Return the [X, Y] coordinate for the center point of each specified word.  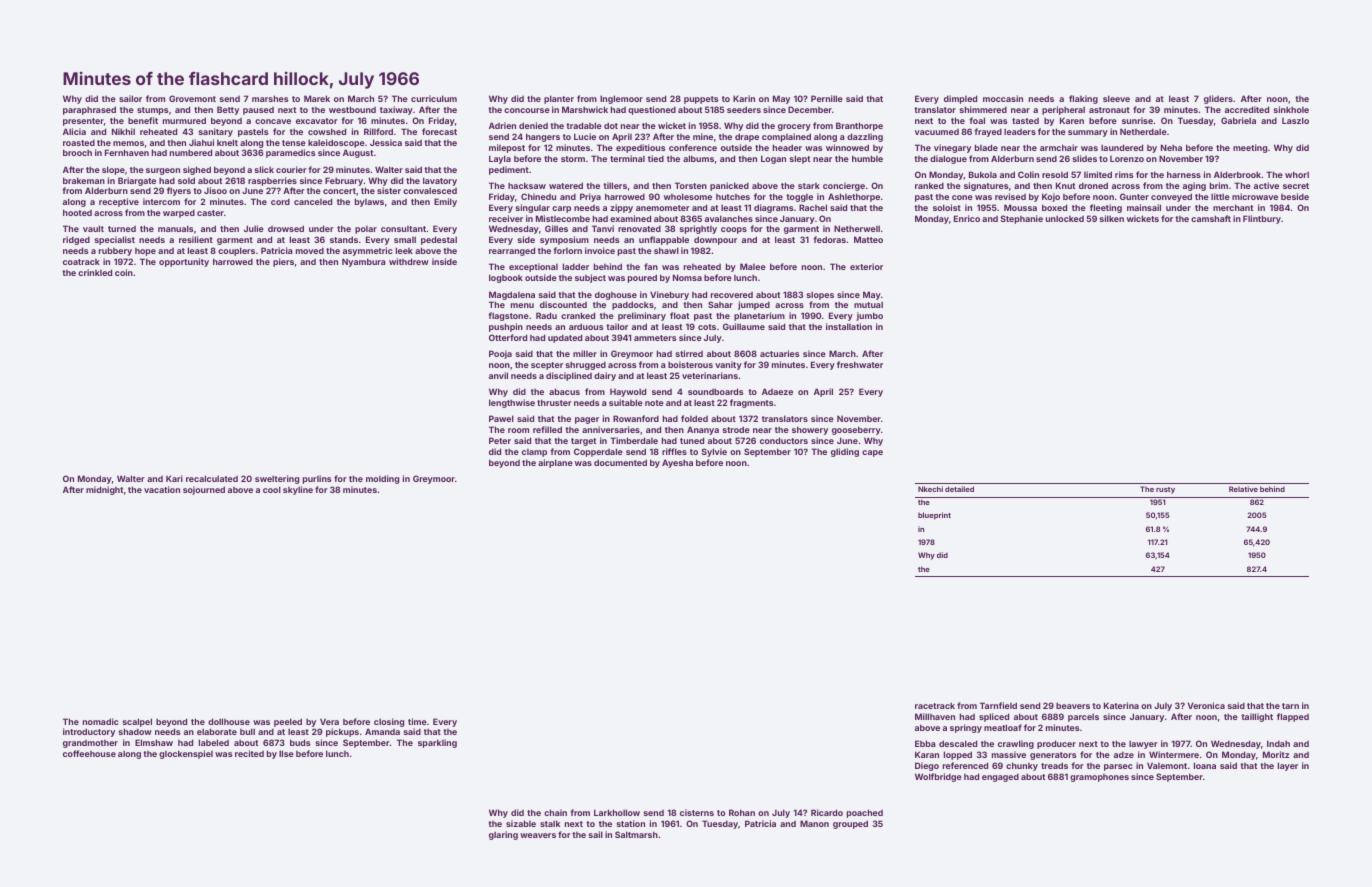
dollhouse [229, 721]
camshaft [1211, 218]
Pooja [500, 354]
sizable [521, 823]
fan [651, 266]
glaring [503, 835]
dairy [605, 376]
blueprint [934, 516]
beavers [1073, 705]
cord [280, 201]
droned [1093, 185]
